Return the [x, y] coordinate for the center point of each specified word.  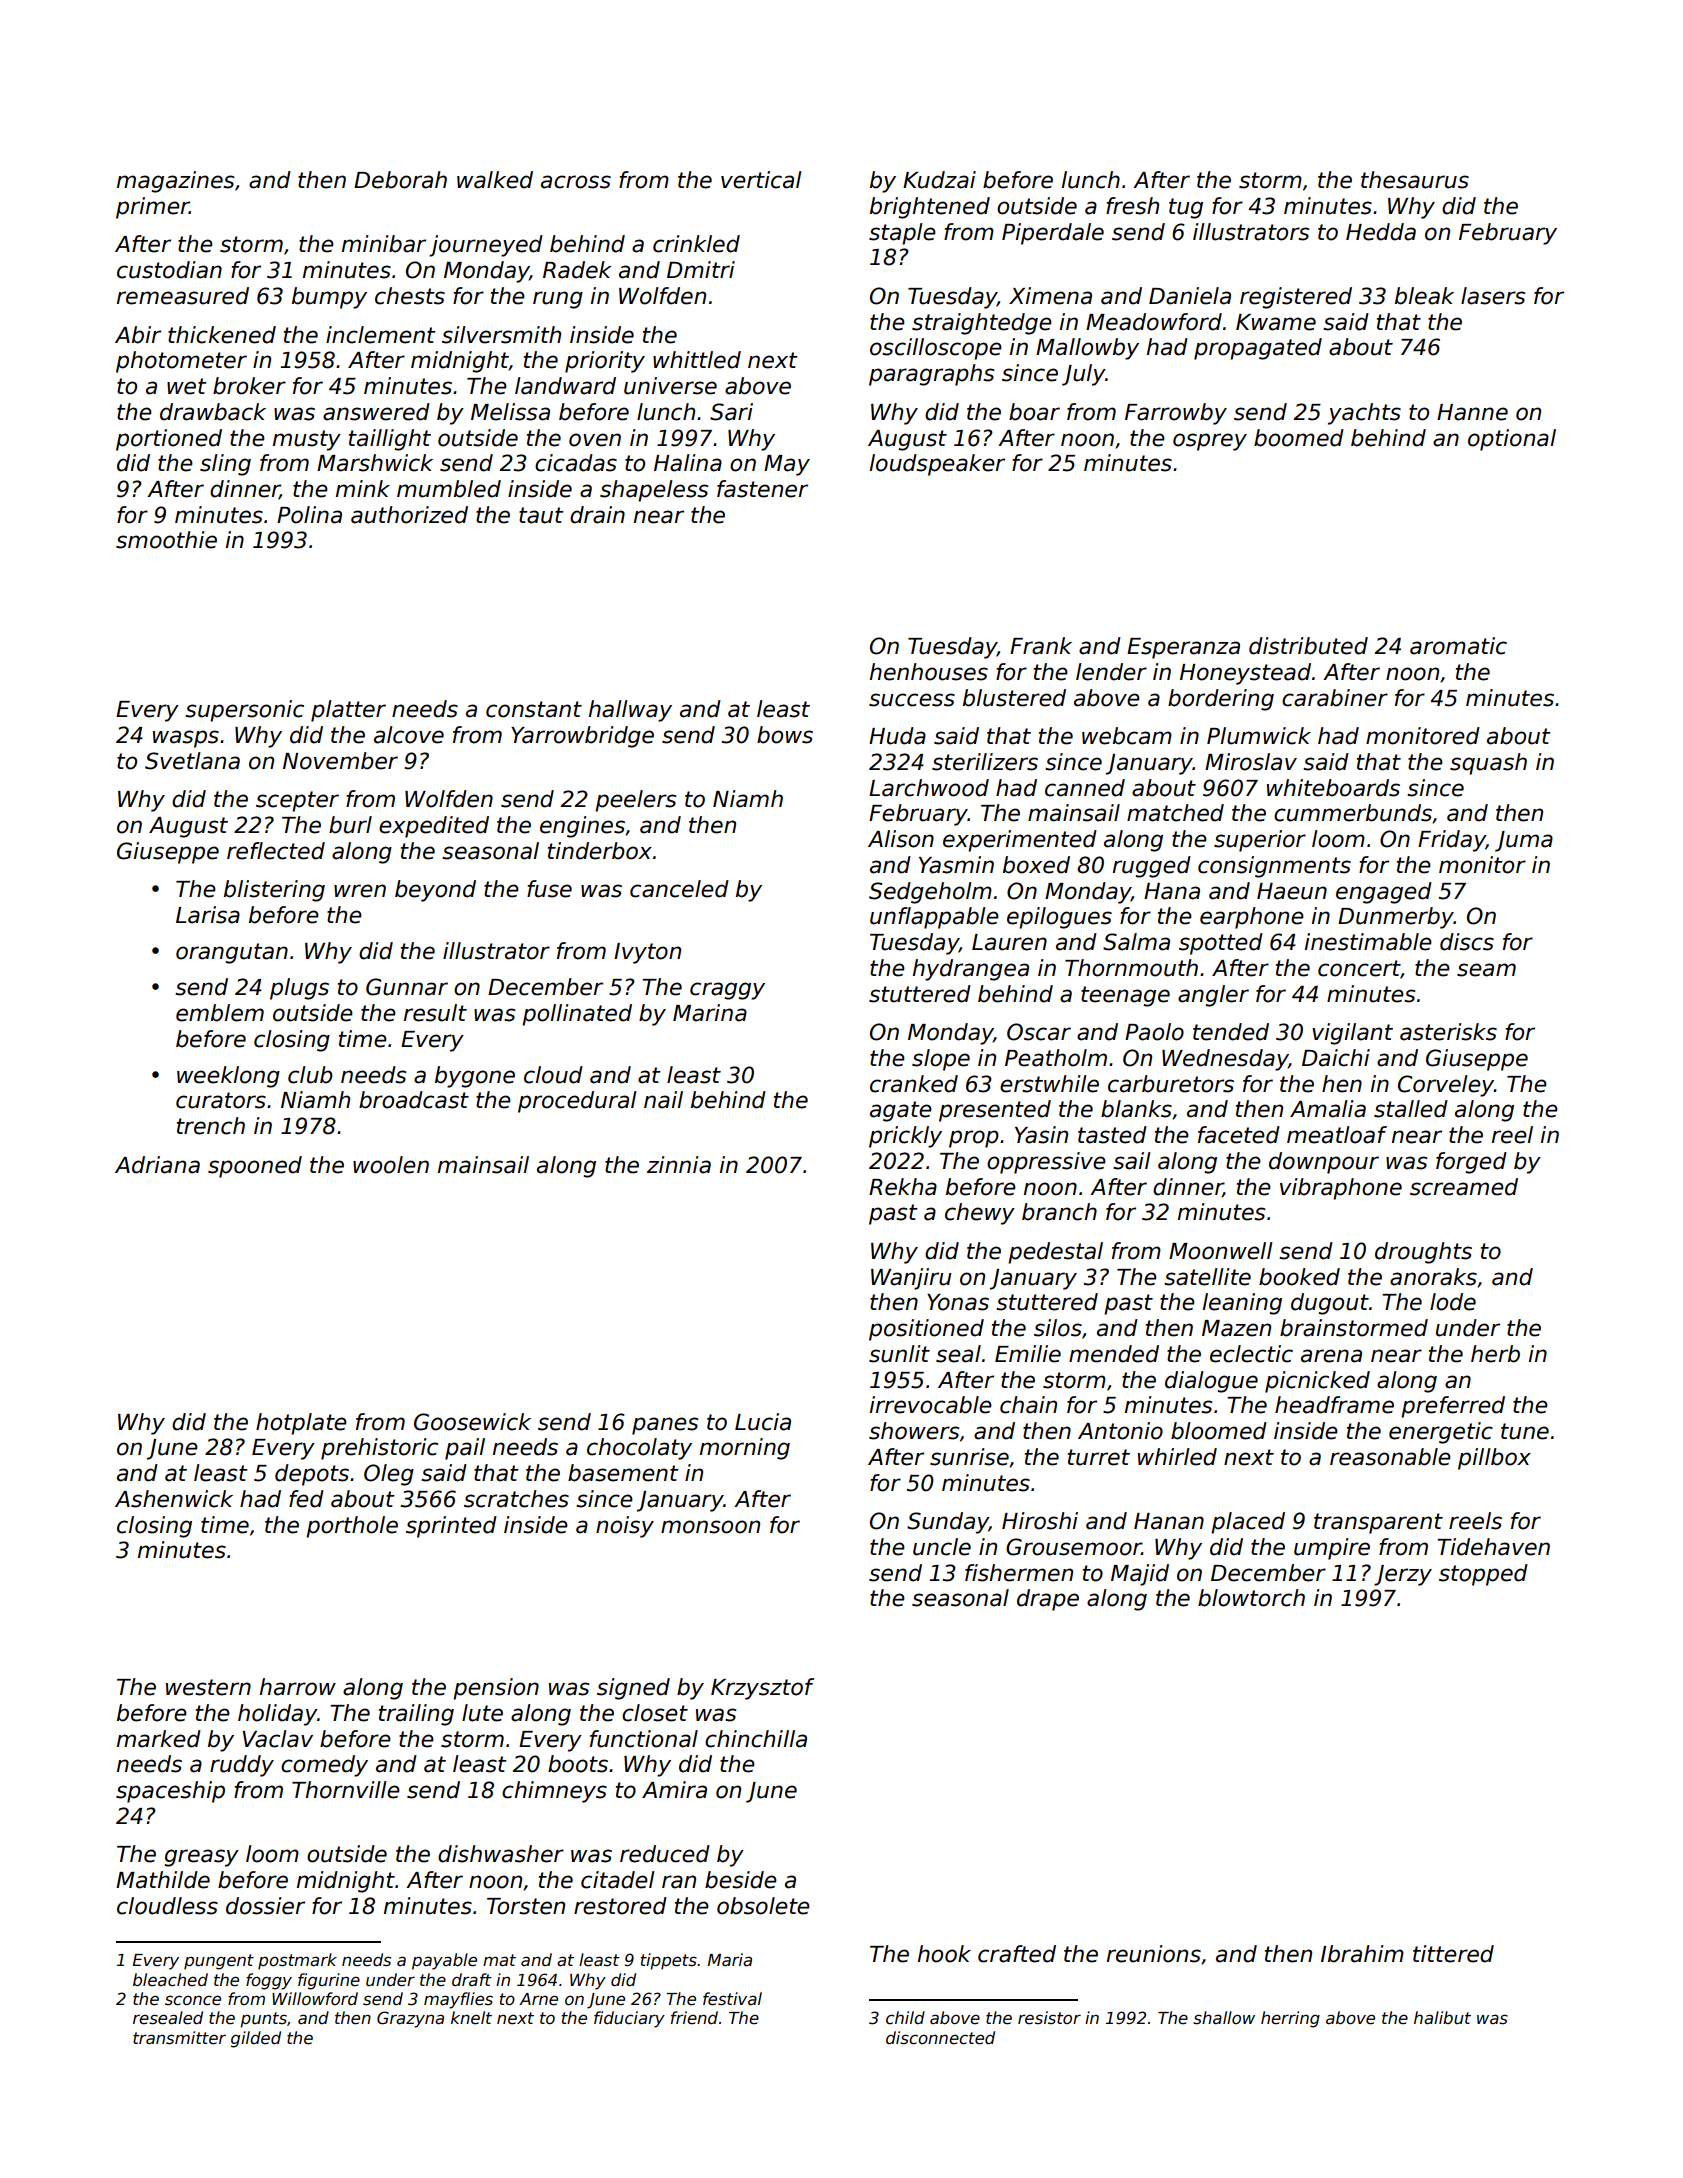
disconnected [940, 2038]
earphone [1252, 918]
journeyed [486, 246]
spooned [255, 1167]
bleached [170, 1980]
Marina [710, 1013]
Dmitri [701, 269]
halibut [1442, 2018]
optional [1512, 440]
